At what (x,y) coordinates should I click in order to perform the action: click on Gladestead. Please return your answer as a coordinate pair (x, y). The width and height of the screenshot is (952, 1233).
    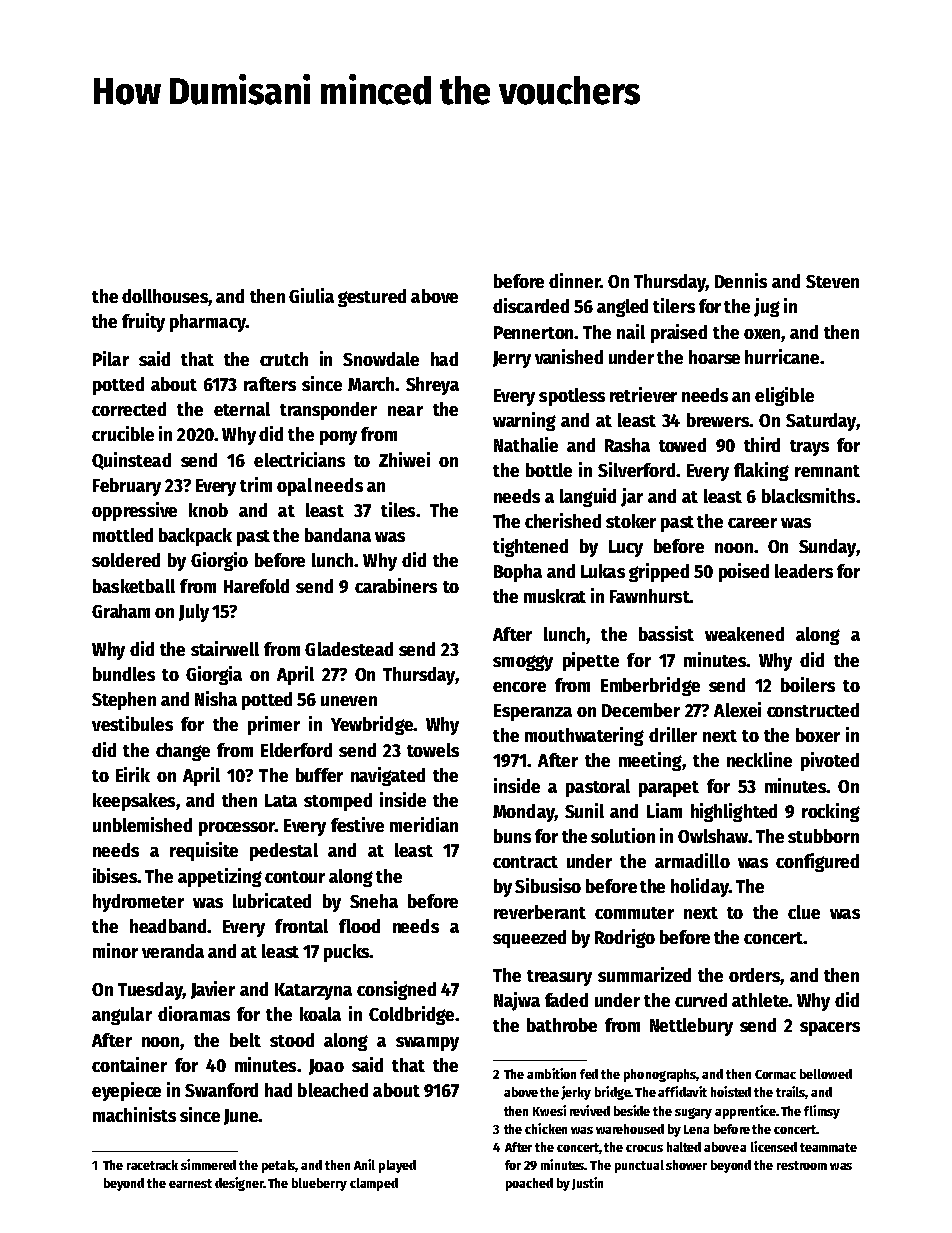
    Looking at the image, I should click on (349, 649).
